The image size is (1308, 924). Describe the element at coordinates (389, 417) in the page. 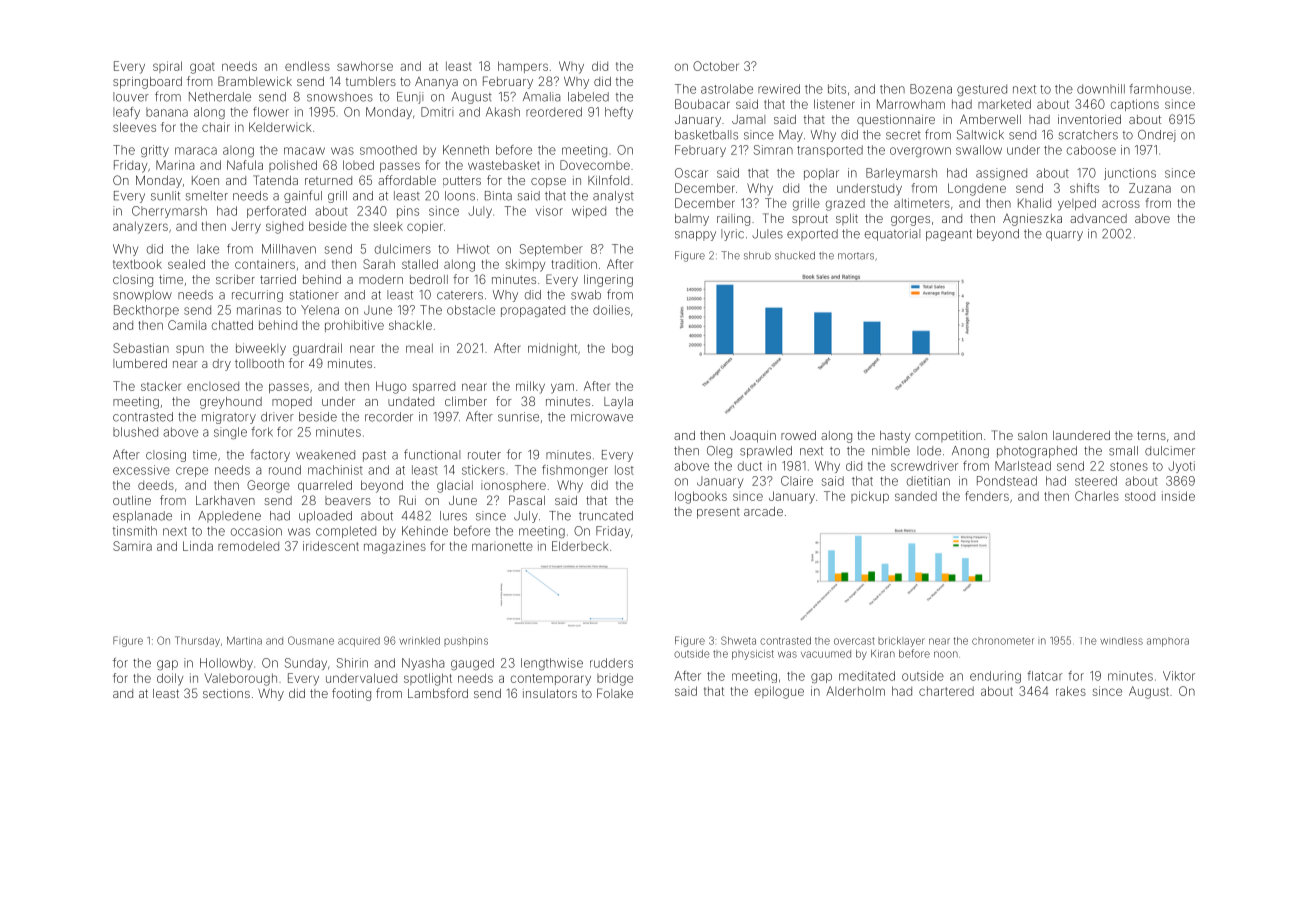

I see `recorder` at that location.
